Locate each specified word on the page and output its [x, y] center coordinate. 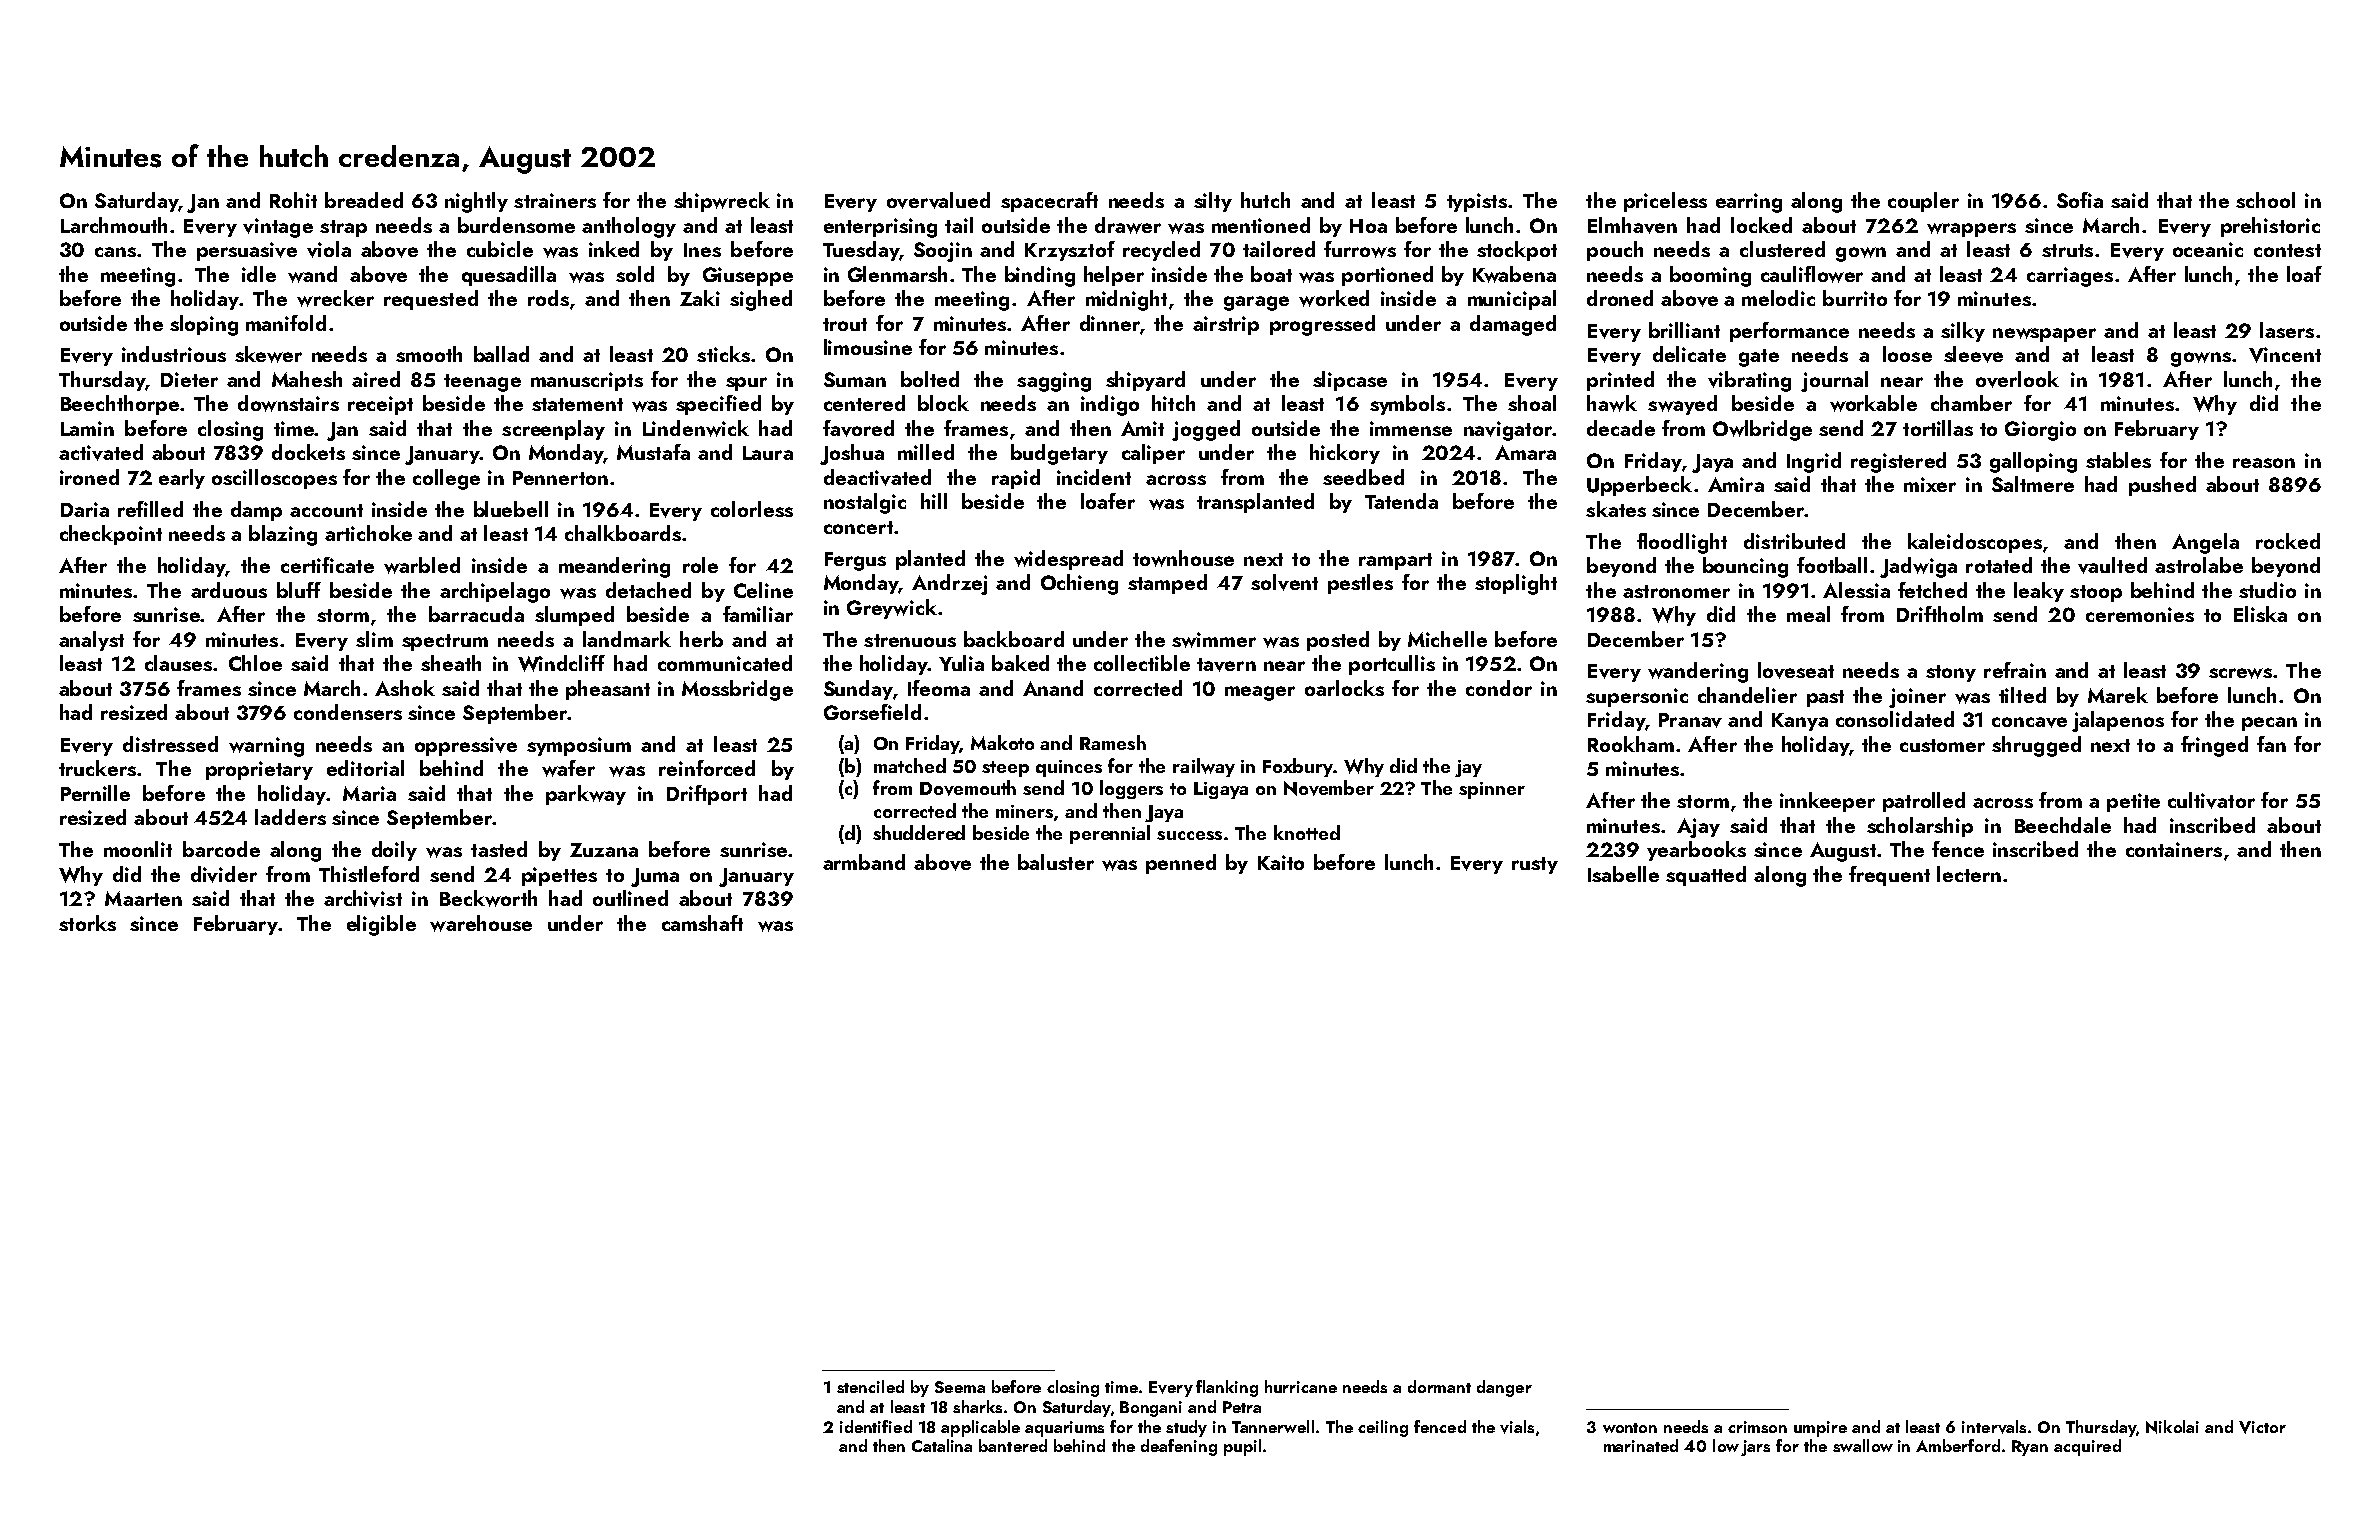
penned [1181, 864]
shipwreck [722, 202]
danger [1504, 1388]
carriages [2070, 277]
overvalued [938, 200]
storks [87, 923]
